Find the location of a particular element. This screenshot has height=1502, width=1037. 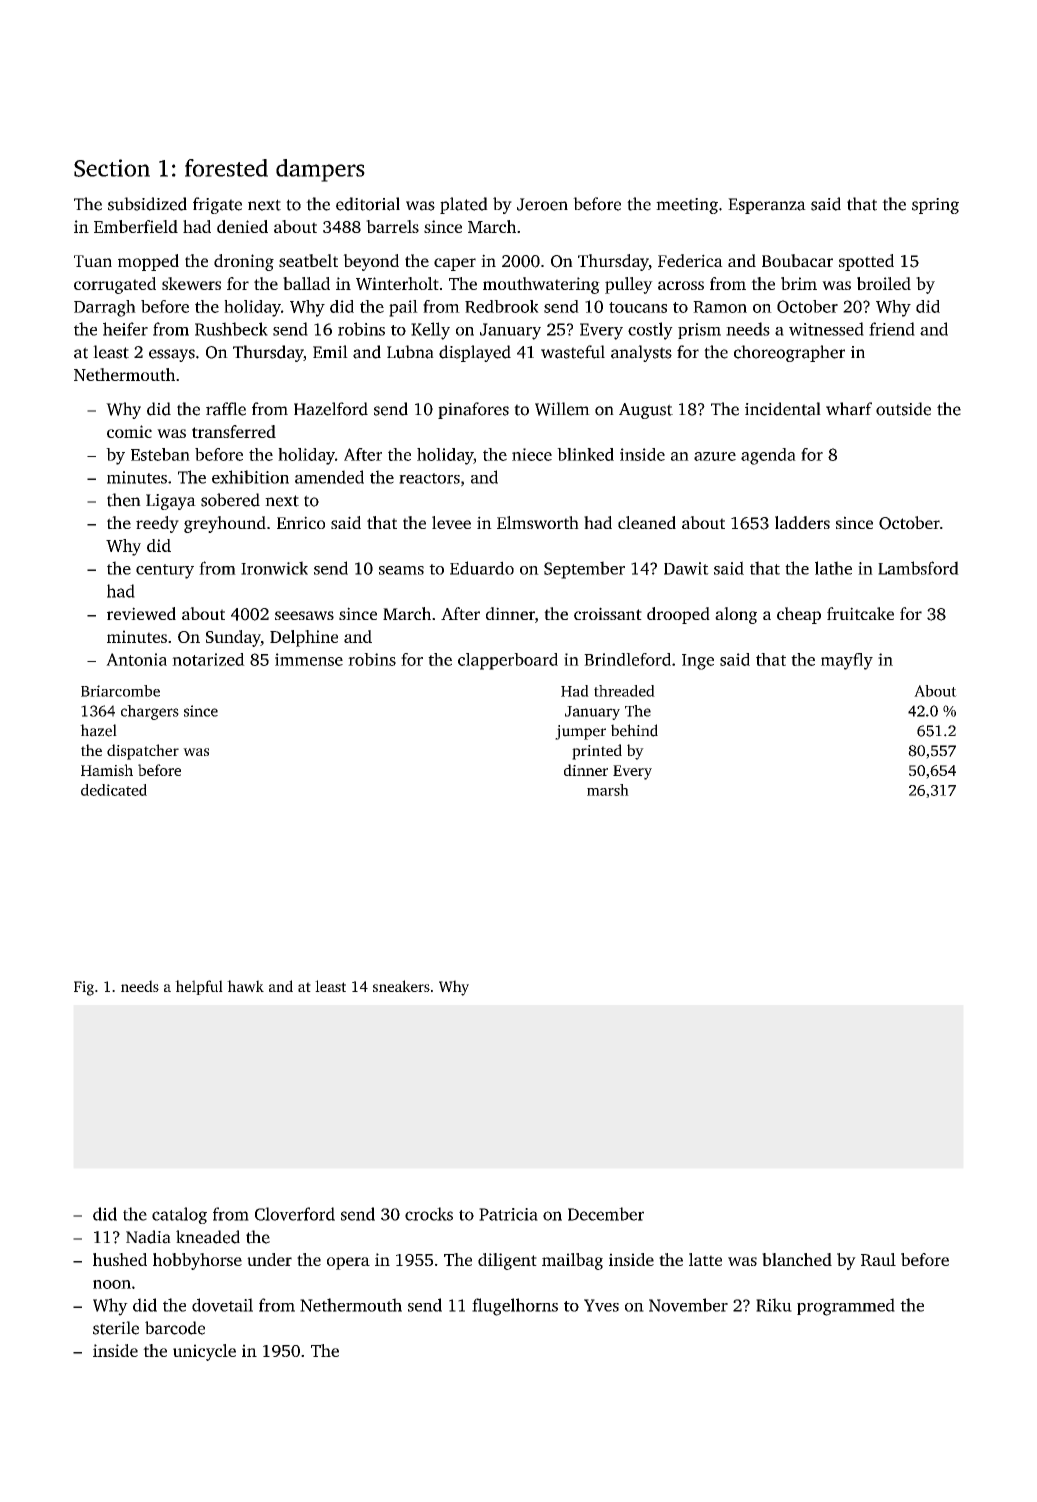

agenda is located at coordinates (768, 456).
